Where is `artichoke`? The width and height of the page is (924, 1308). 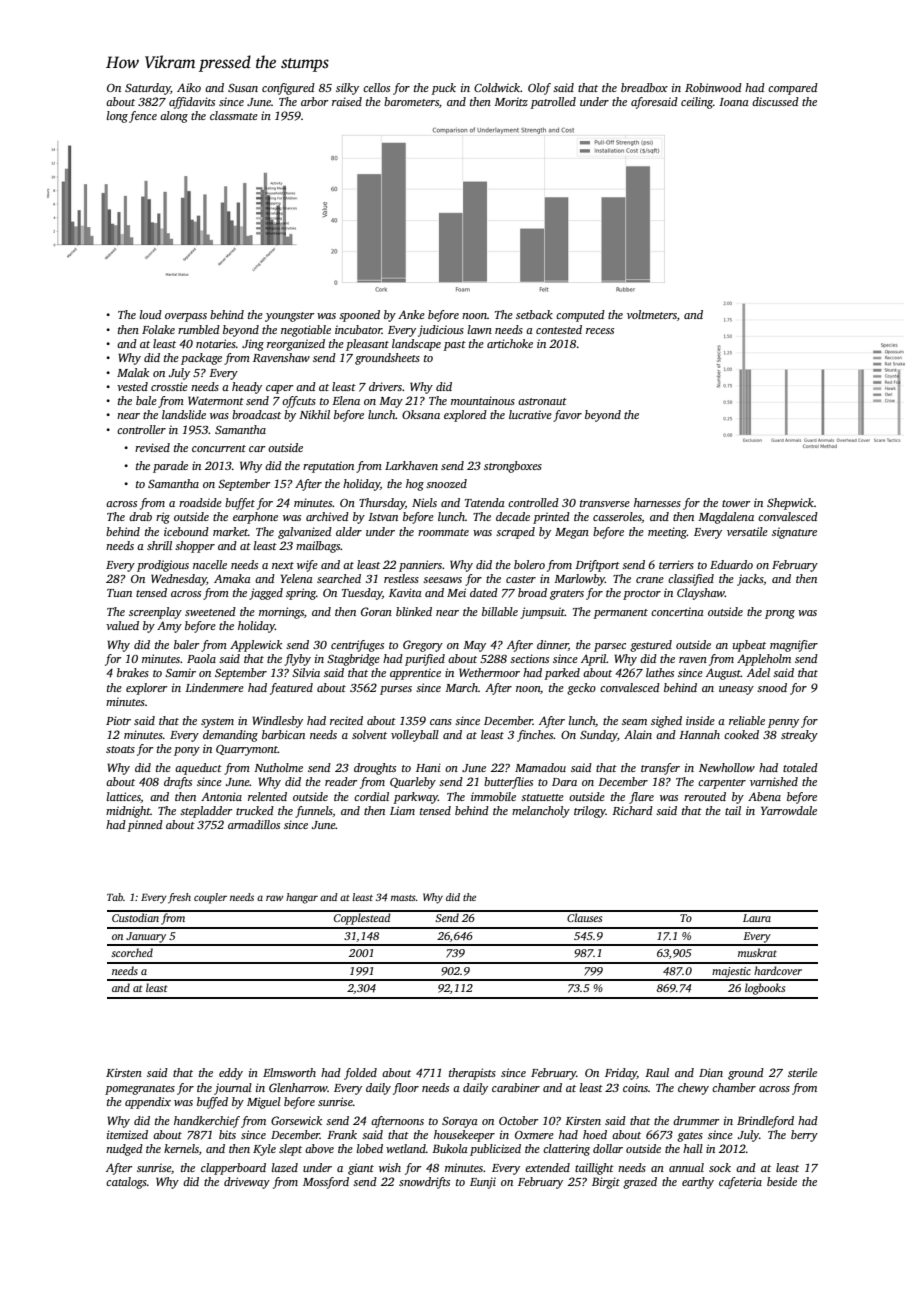 artichoke is located at coordinates (510, 343).
